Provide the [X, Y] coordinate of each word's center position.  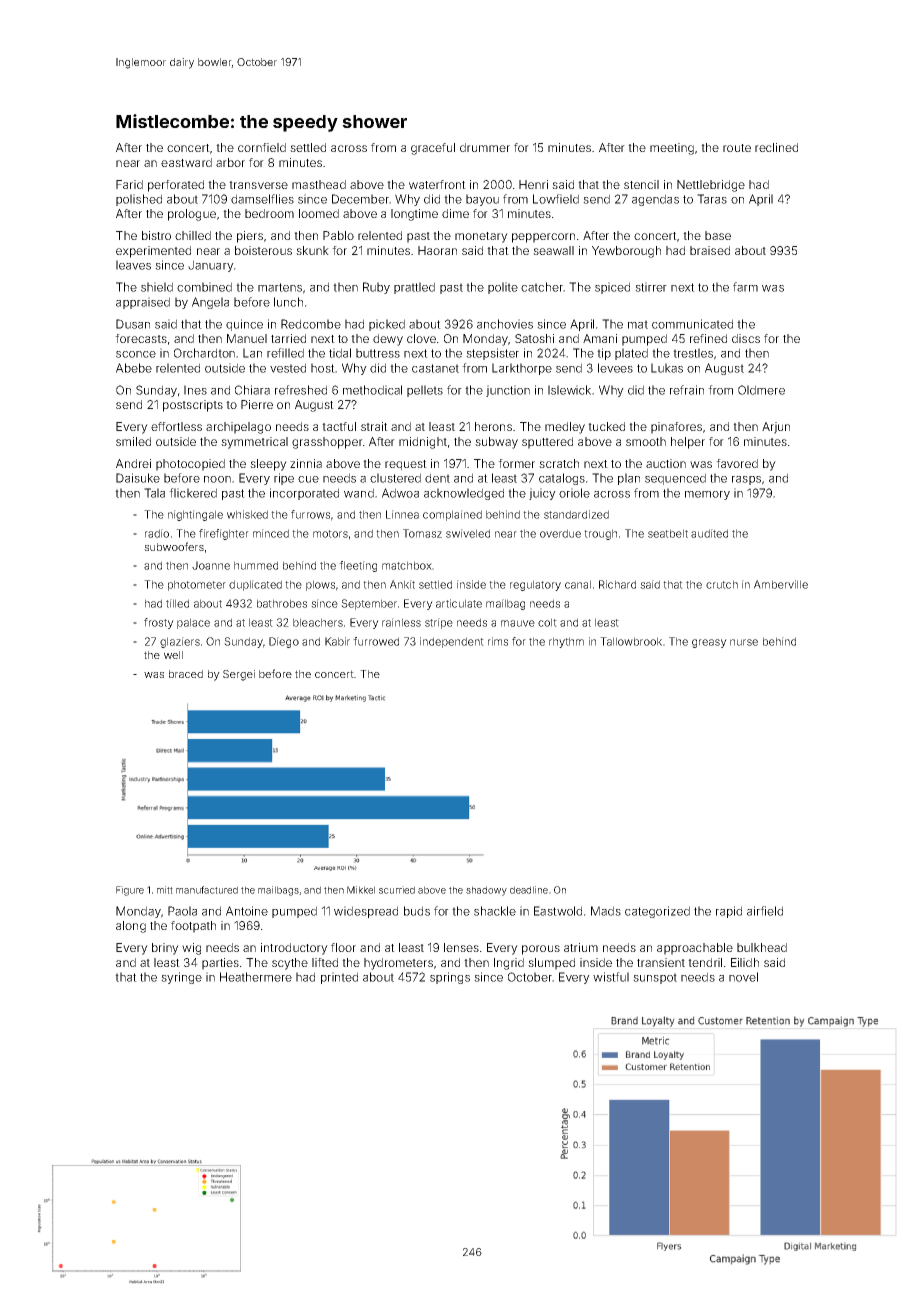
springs [450, 978]
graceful [433, 149]
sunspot [655, 978]
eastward [186, 162]
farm [745, 287]
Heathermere [256, 977]
